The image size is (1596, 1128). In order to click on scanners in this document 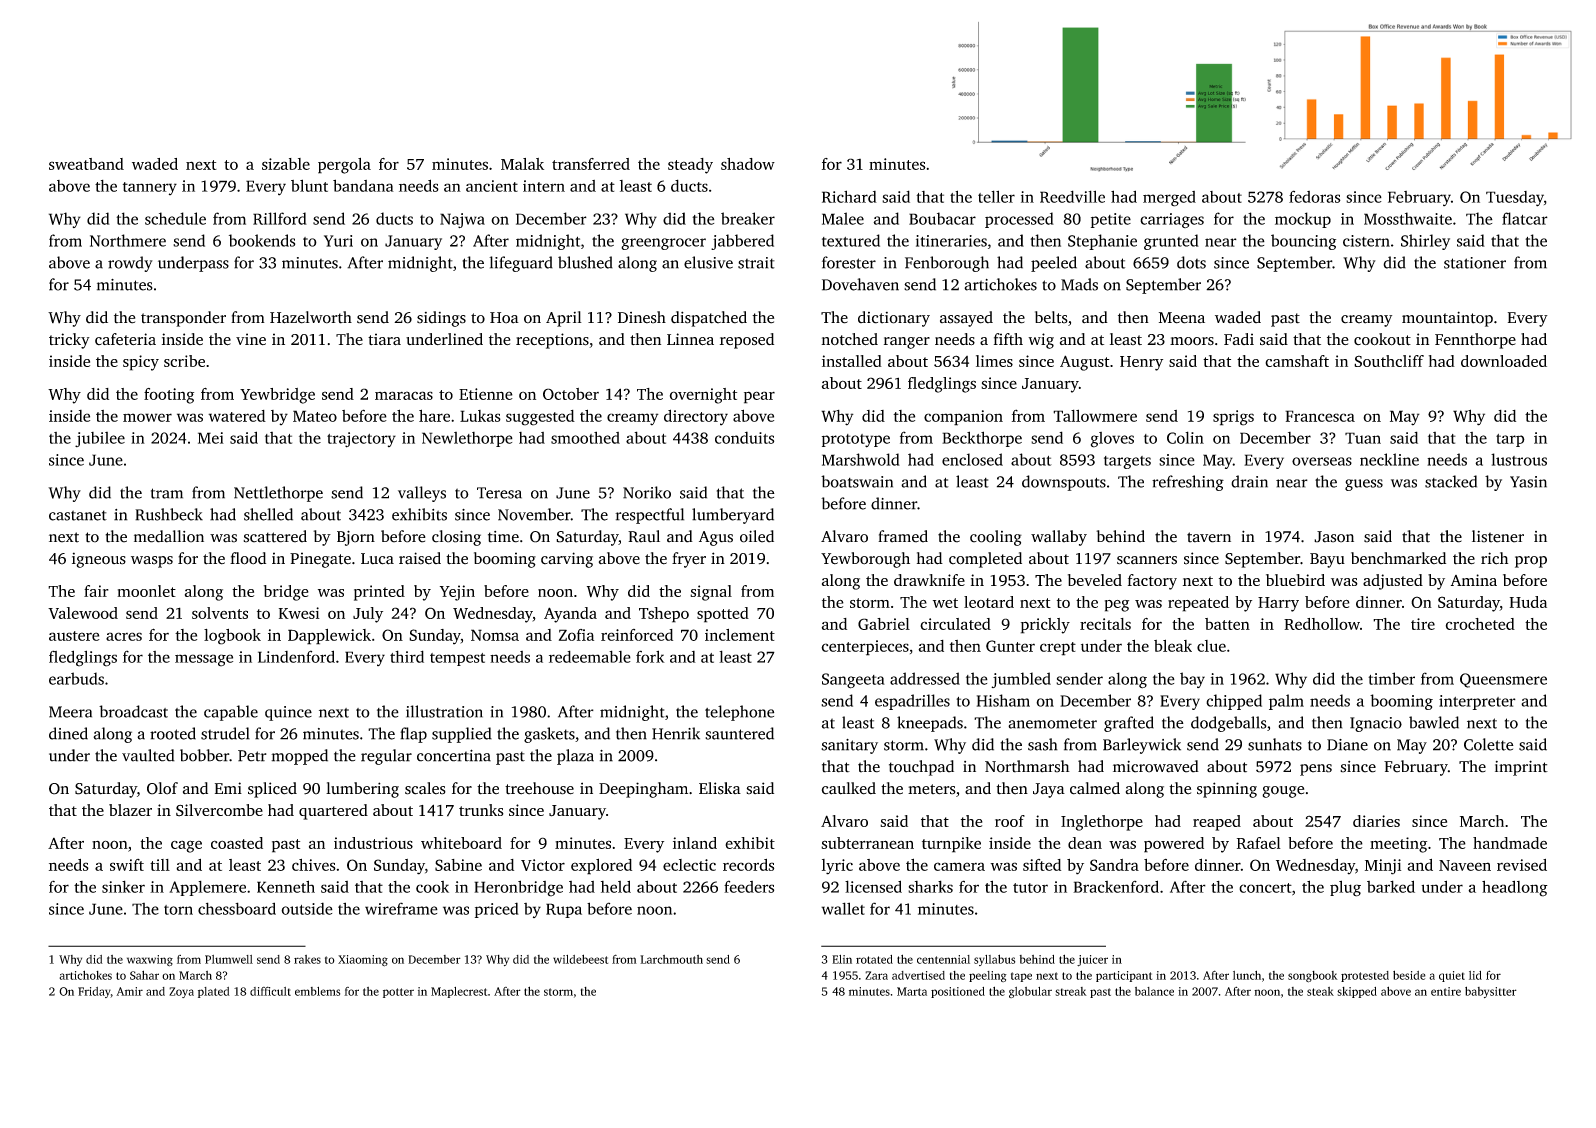, I will do `click(1147, 560)`.
